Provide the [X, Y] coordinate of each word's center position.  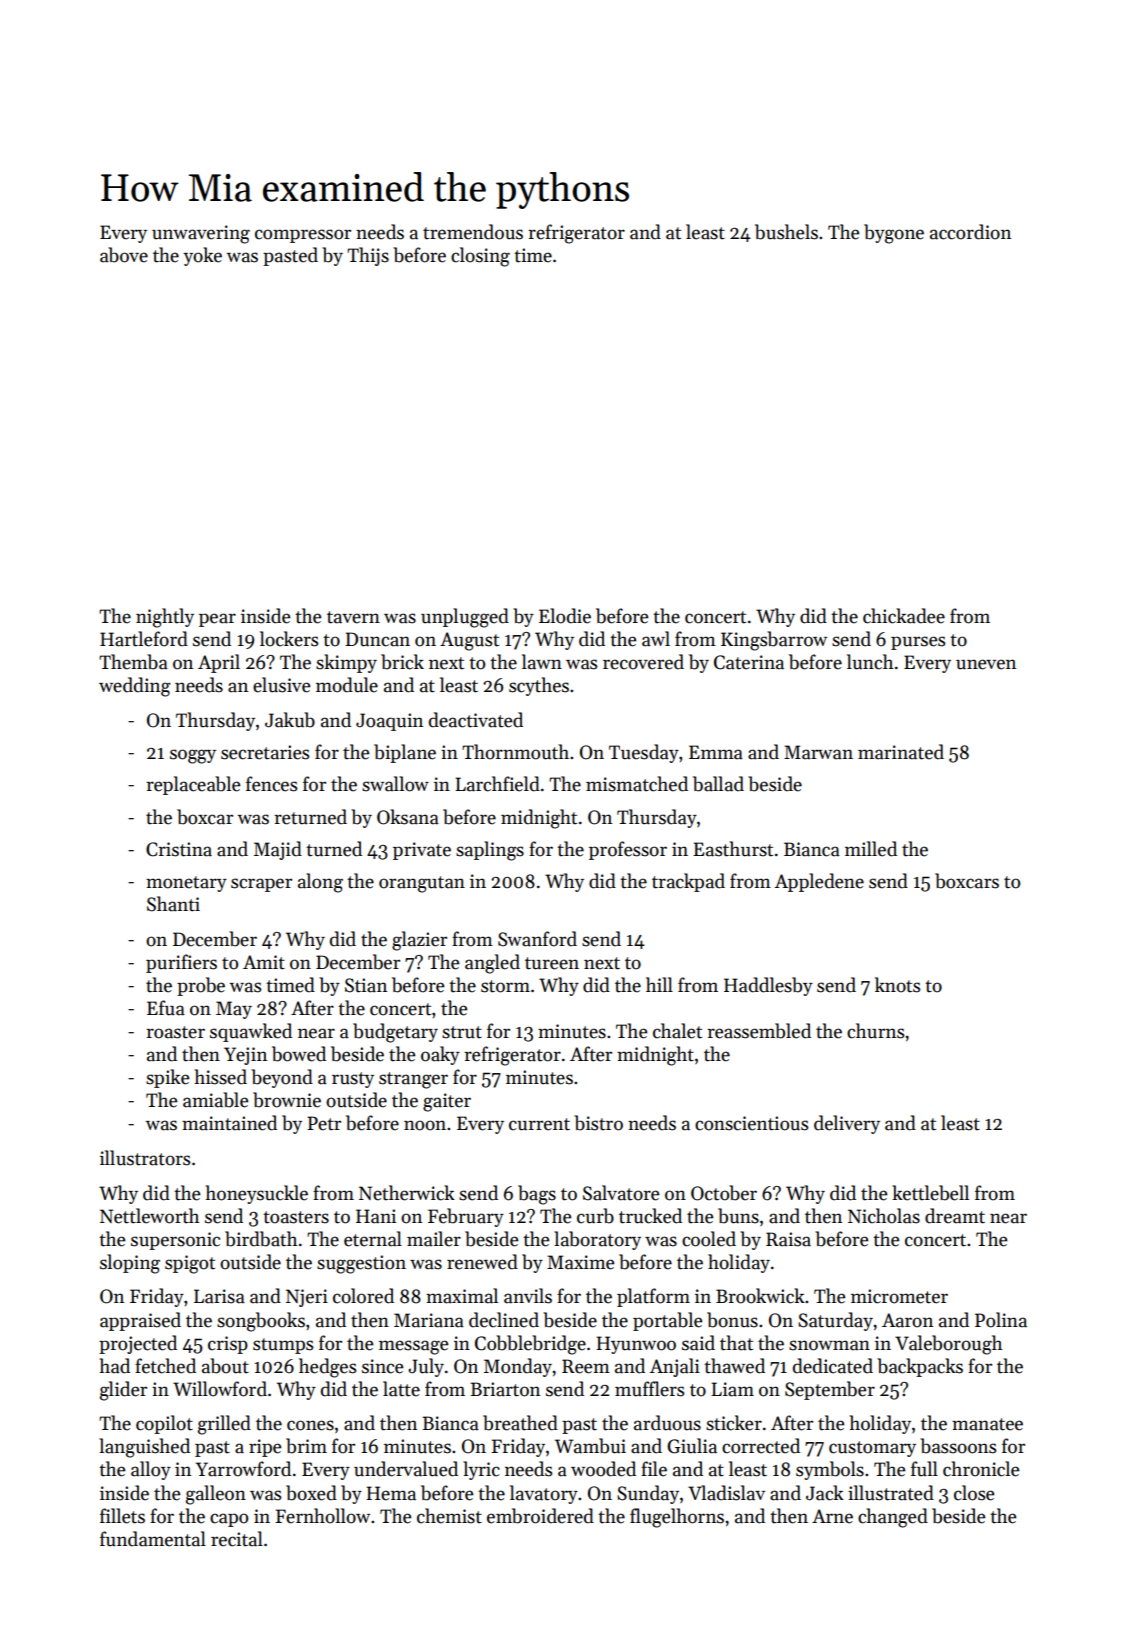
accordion [970, 232]
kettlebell [930, 1193]
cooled [709, 1239]
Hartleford [144, 639]
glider [123, 1391]
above [124, 255]
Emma [716, 752]
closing [480, 257]
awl [656, 639]
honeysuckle [256, 1194]
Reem [586, 1366]
